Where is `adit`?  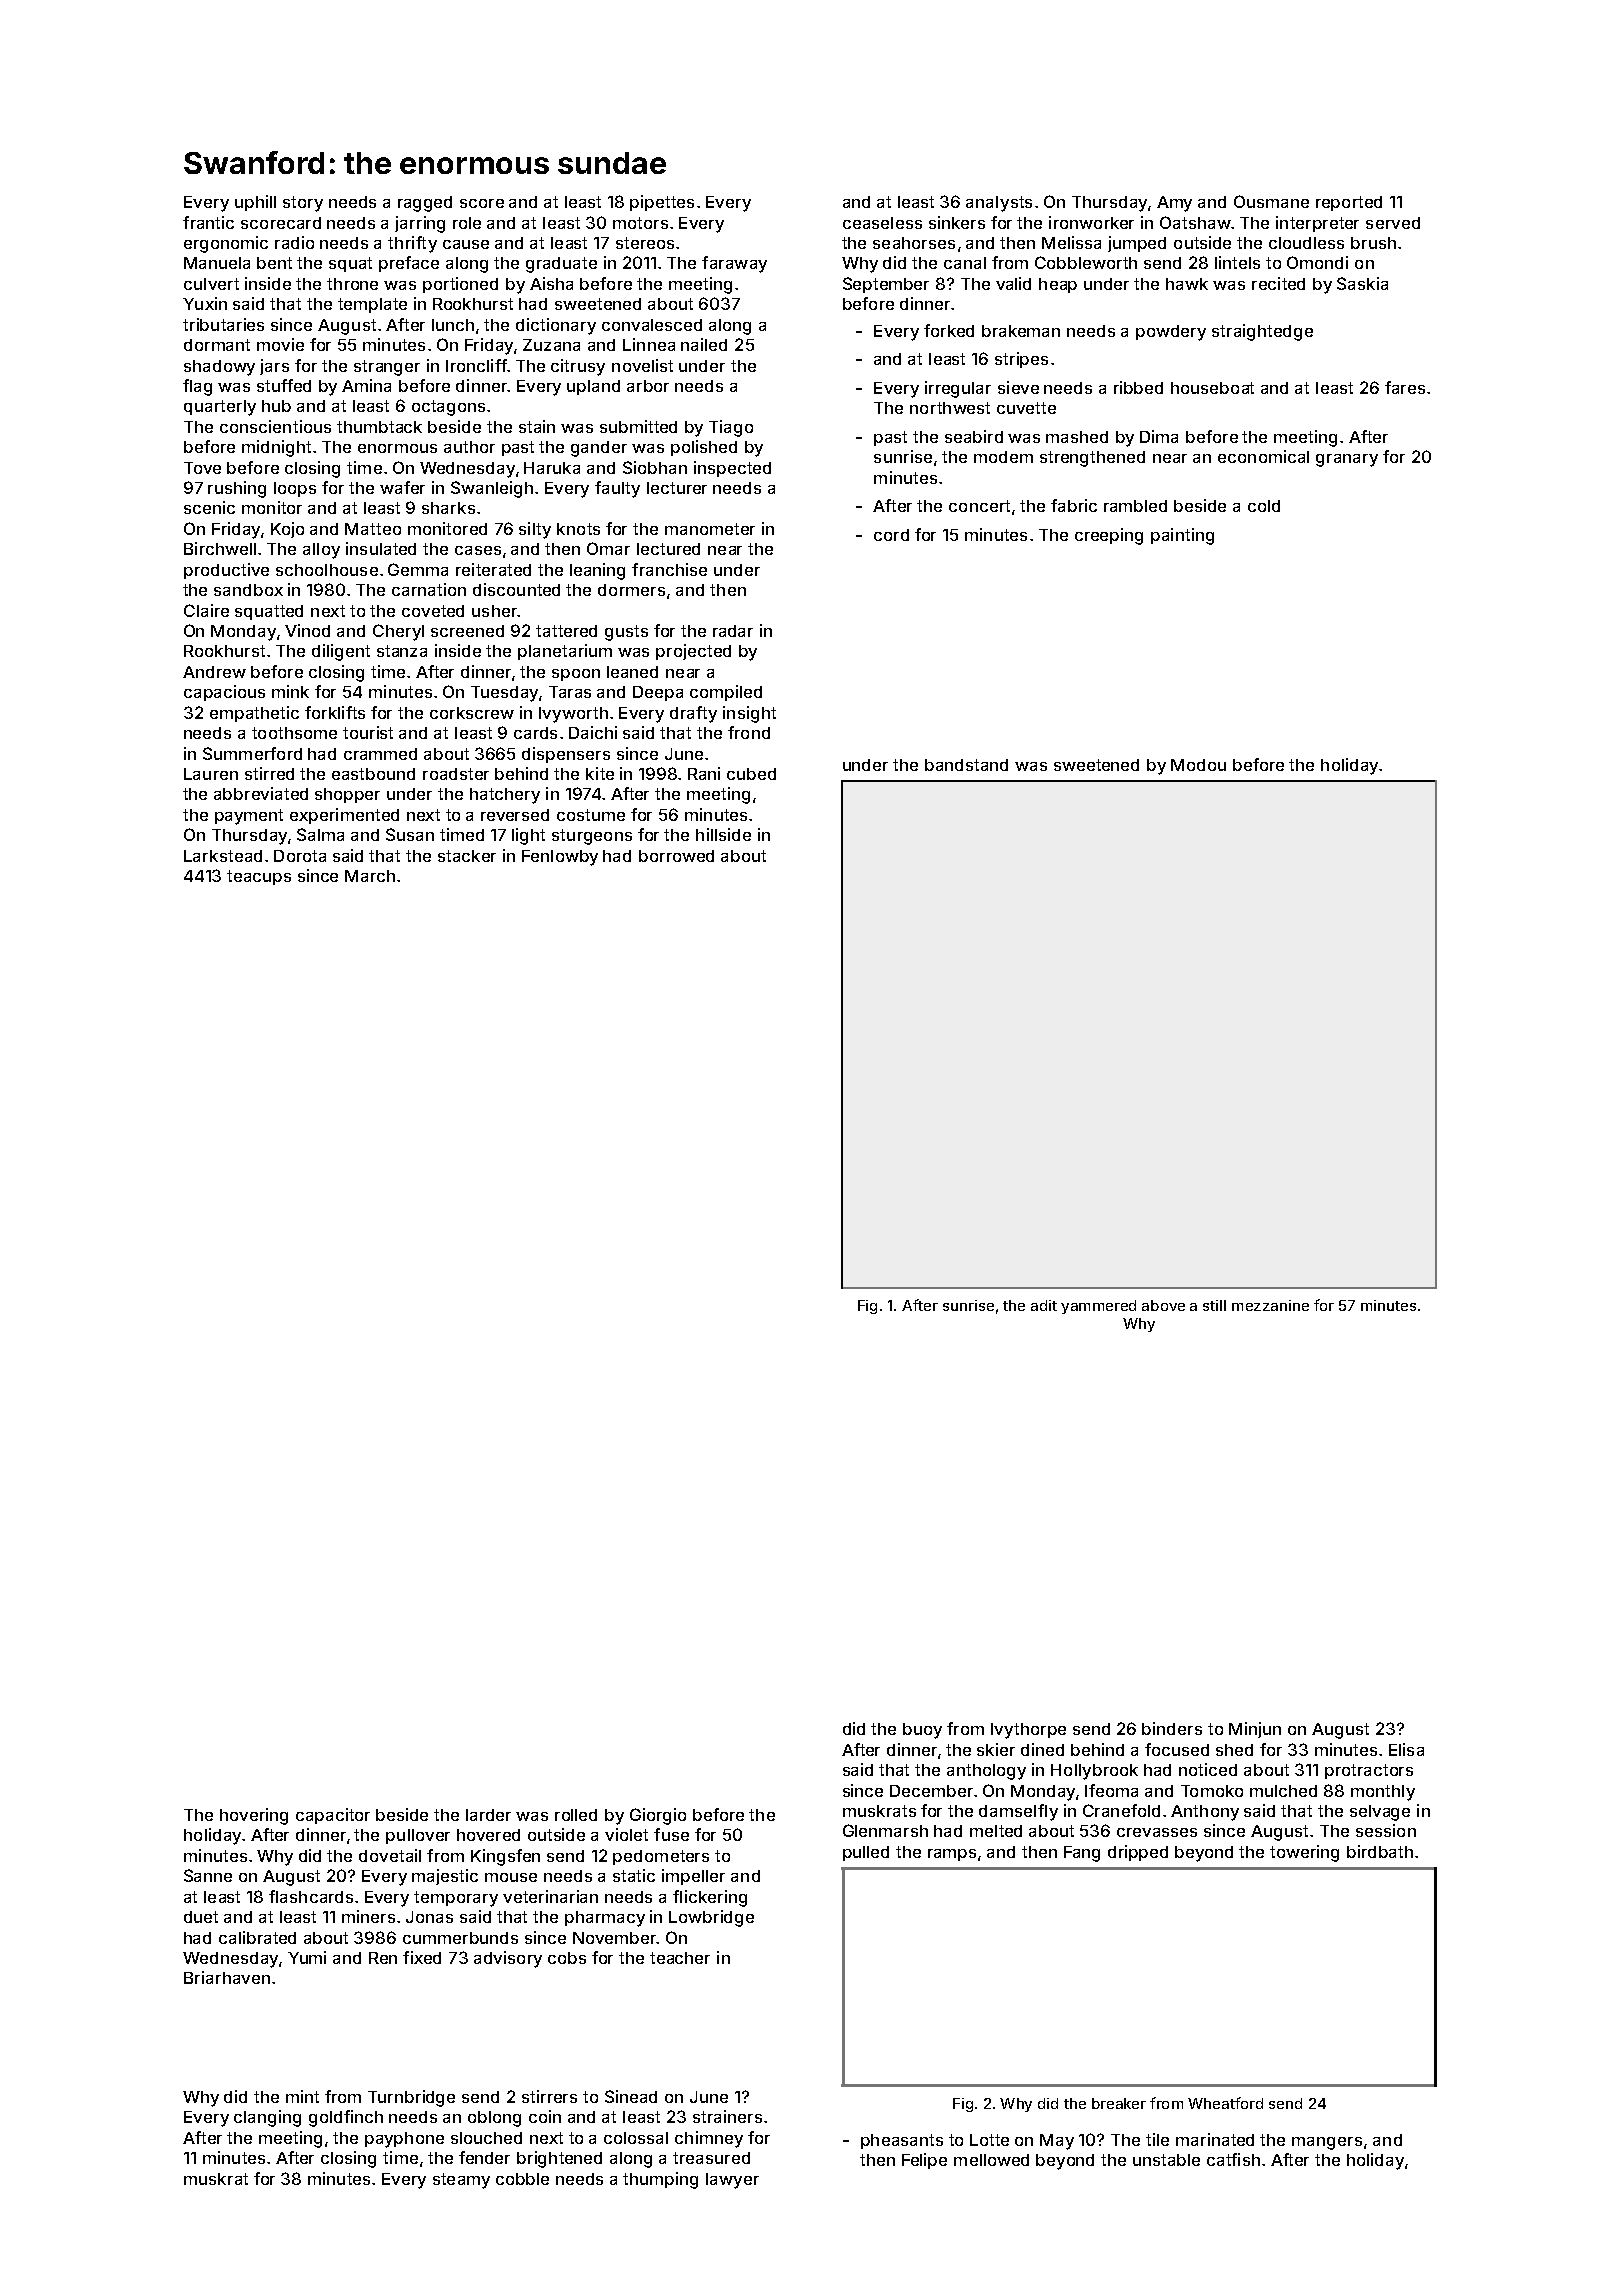
adit is located at coordinates (1044, 1305).
